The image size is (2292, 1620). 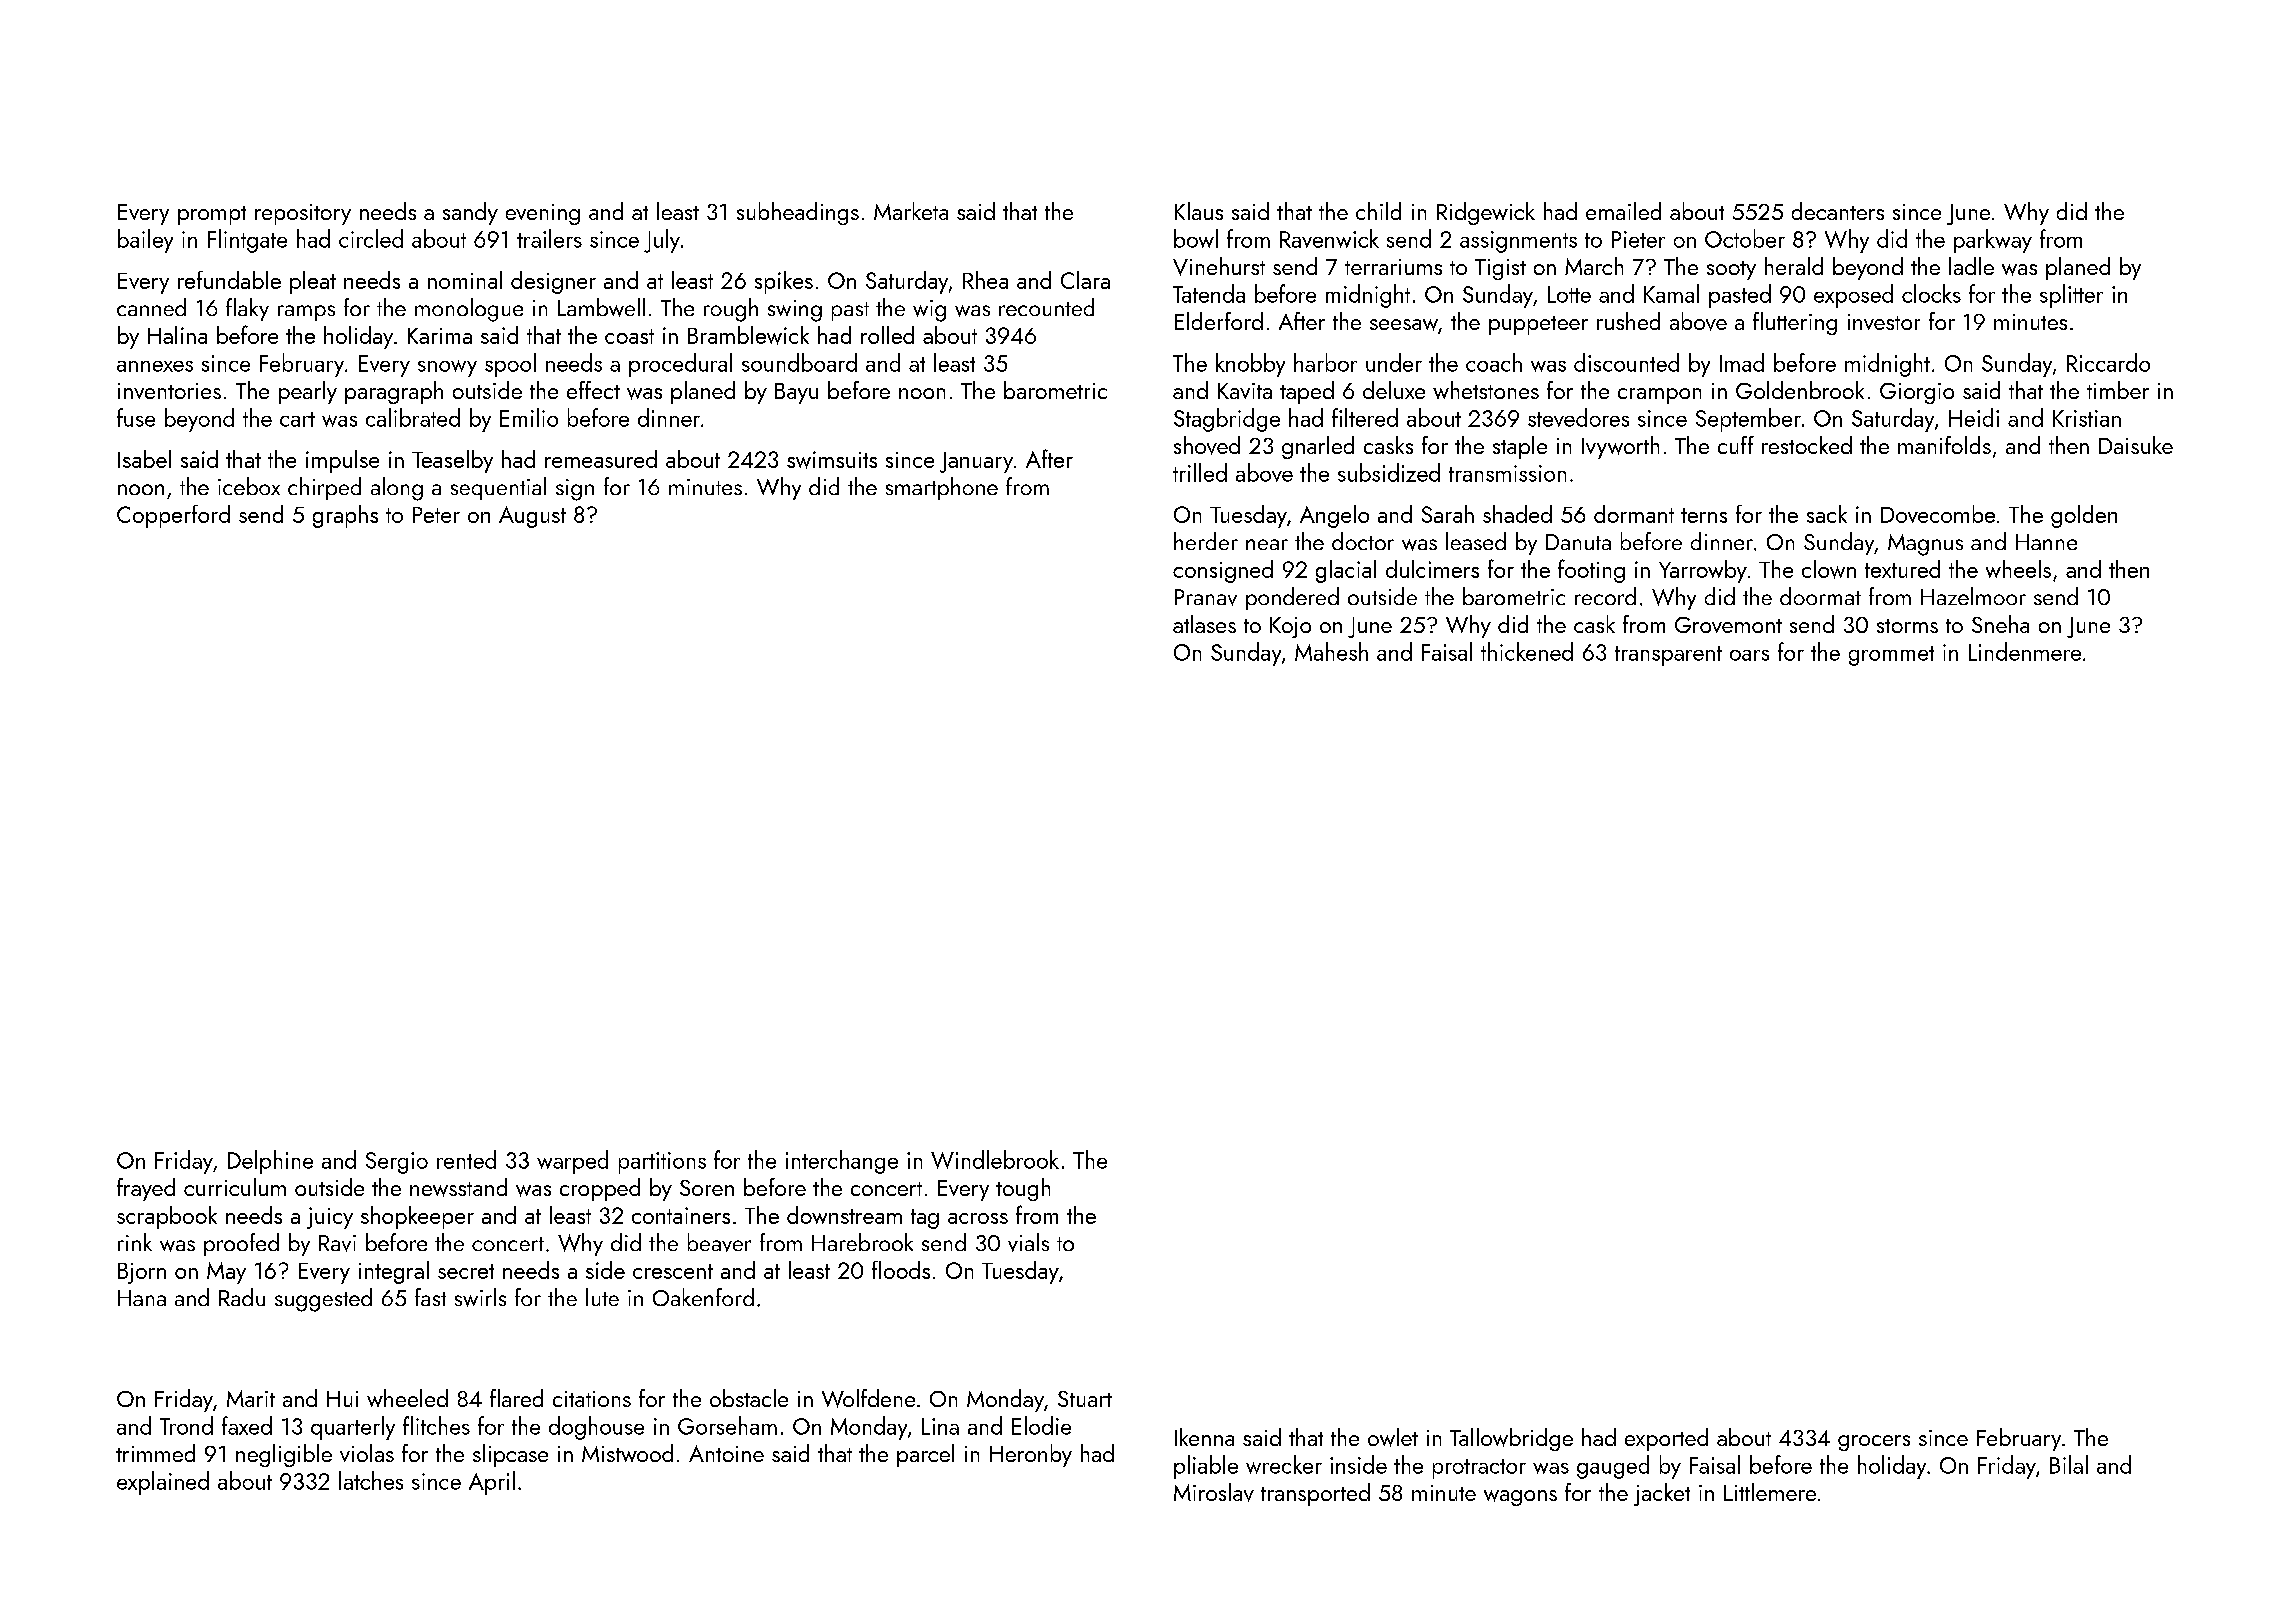 I want to click on prompt, so click(x=212, y=215).
